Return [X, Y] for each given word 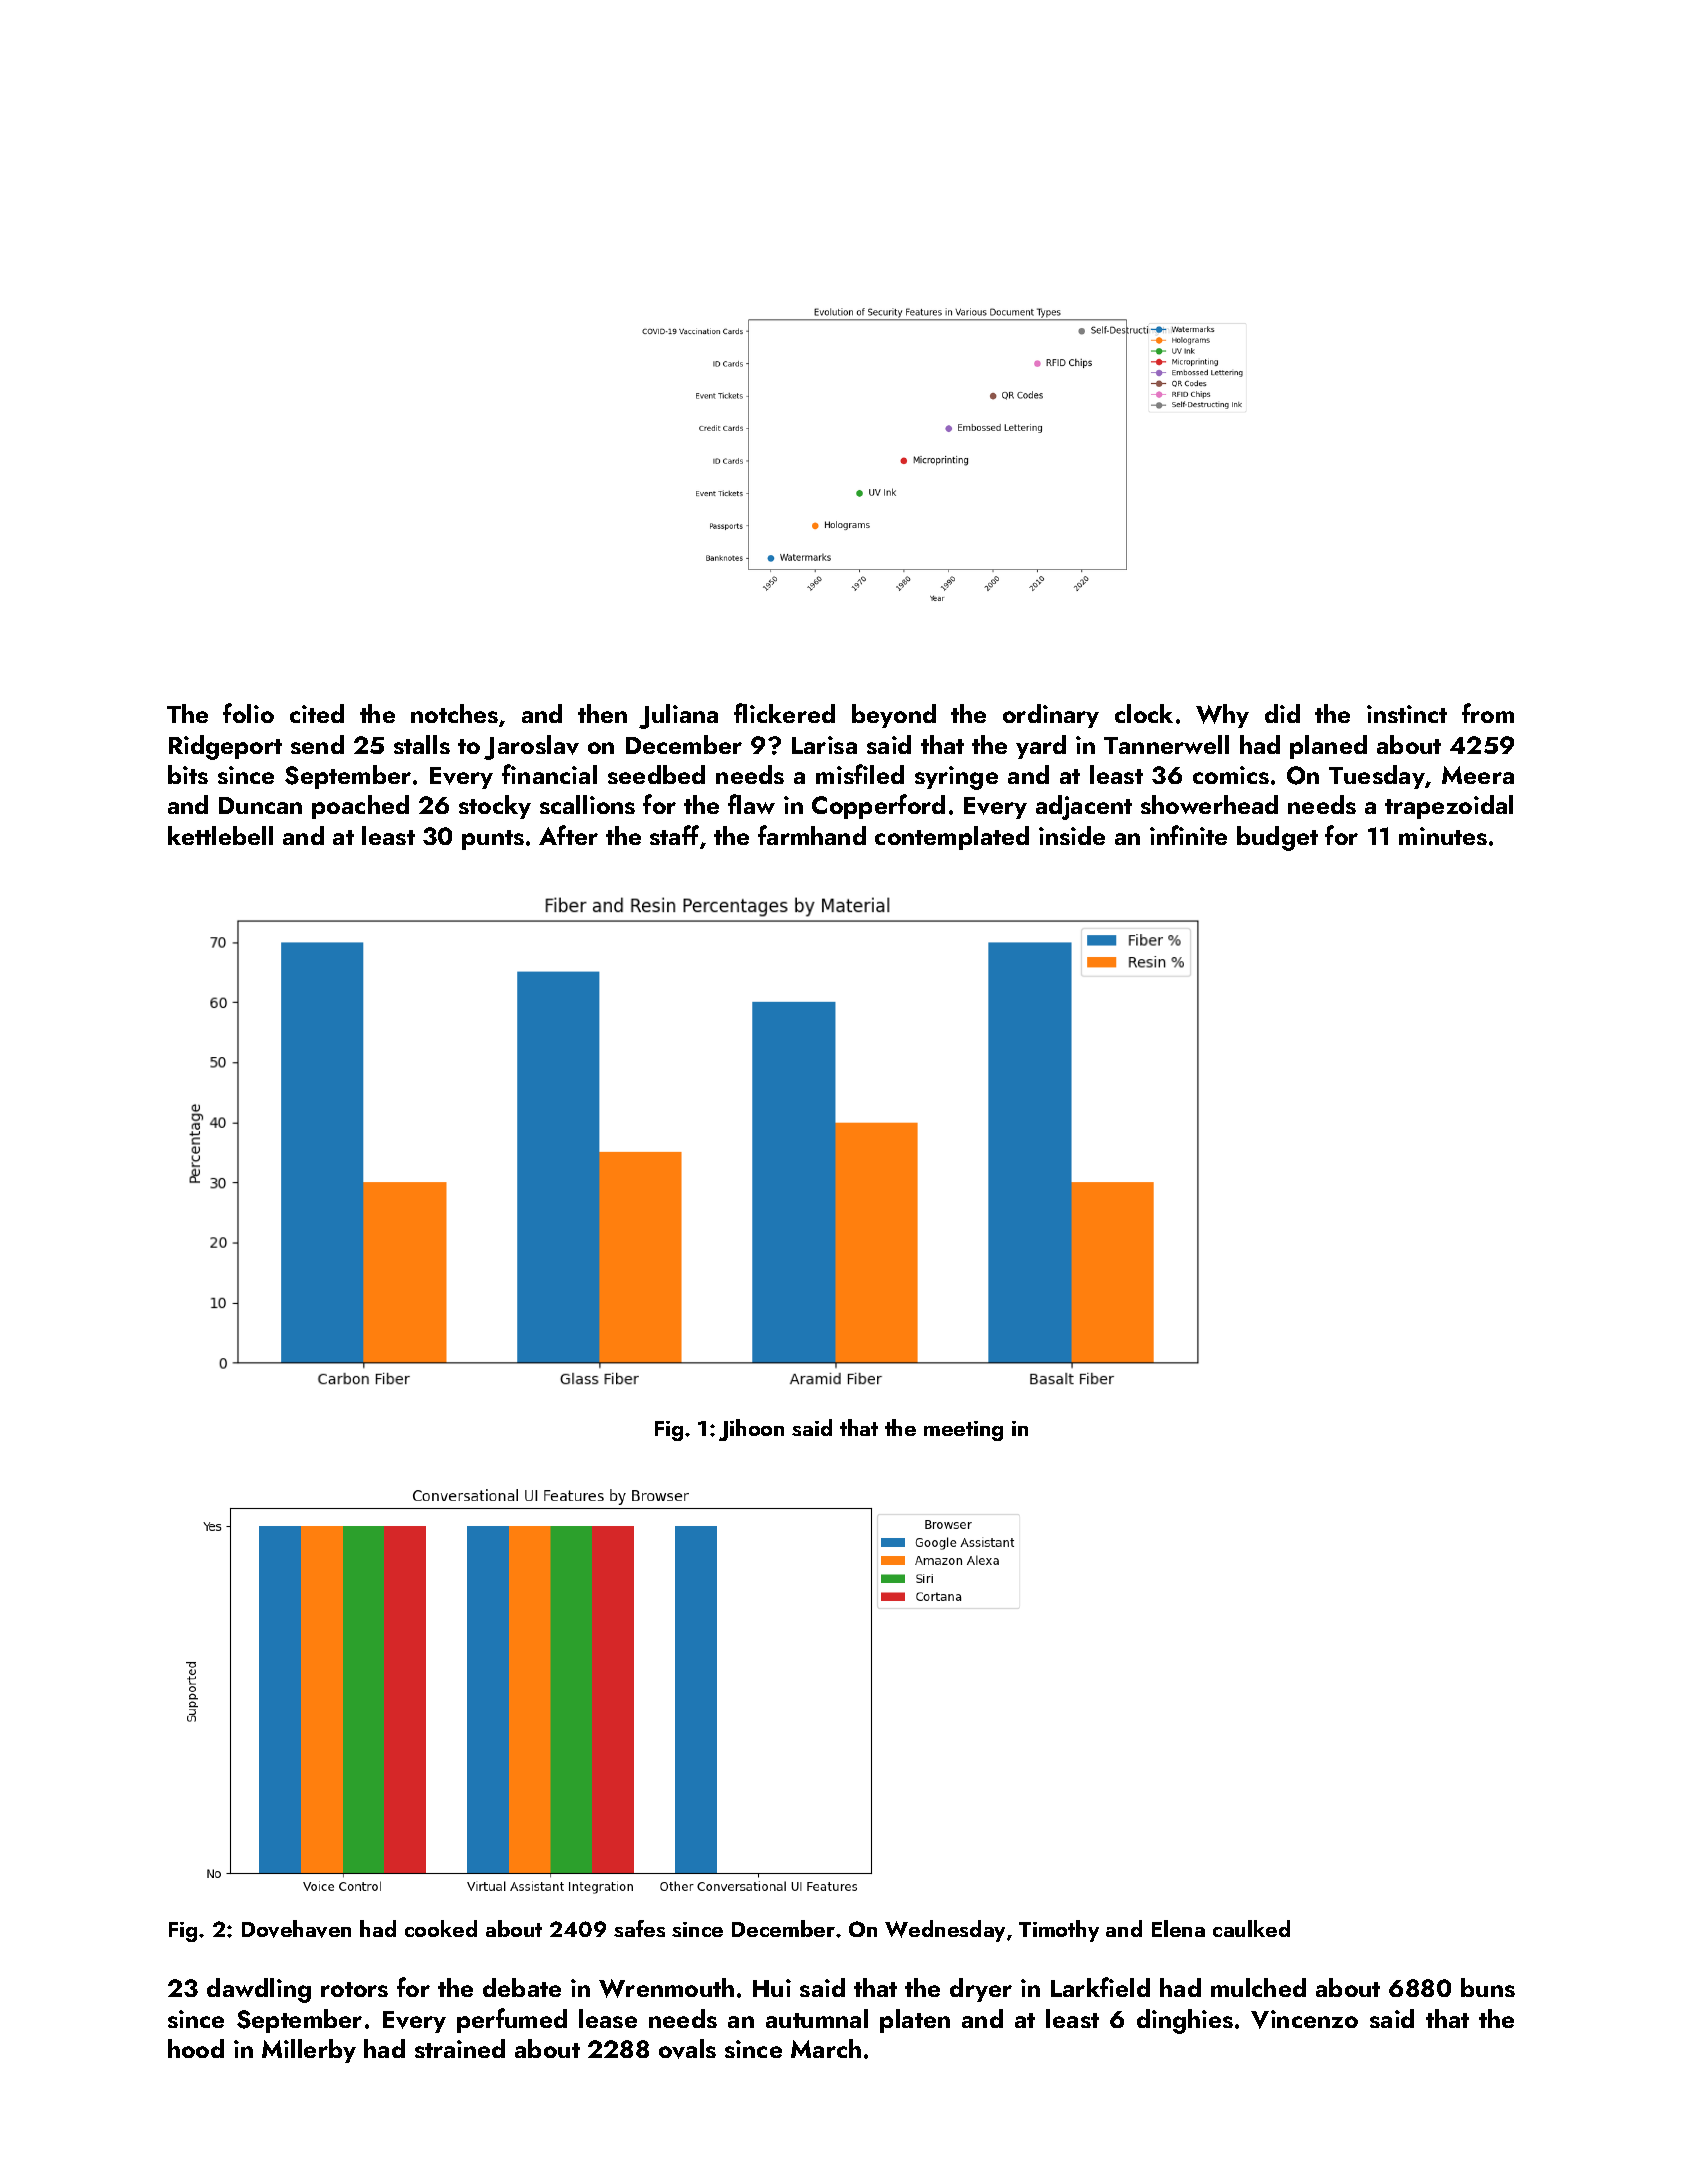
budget [1277, 838]
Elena [1178, 1928]
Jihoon [751, 1430]
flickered [784, 713]
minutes [1443, 836]
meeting [963, 1431]
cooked [441, 1928]
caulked [1251, 1928]
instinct [1407, 714]
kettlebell [220, 835]
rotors [354, 1989]
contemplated [952, 838]
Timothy [1059, 1931]
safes [639, 1928]
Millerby [309, 2051]
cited [317, 713]
